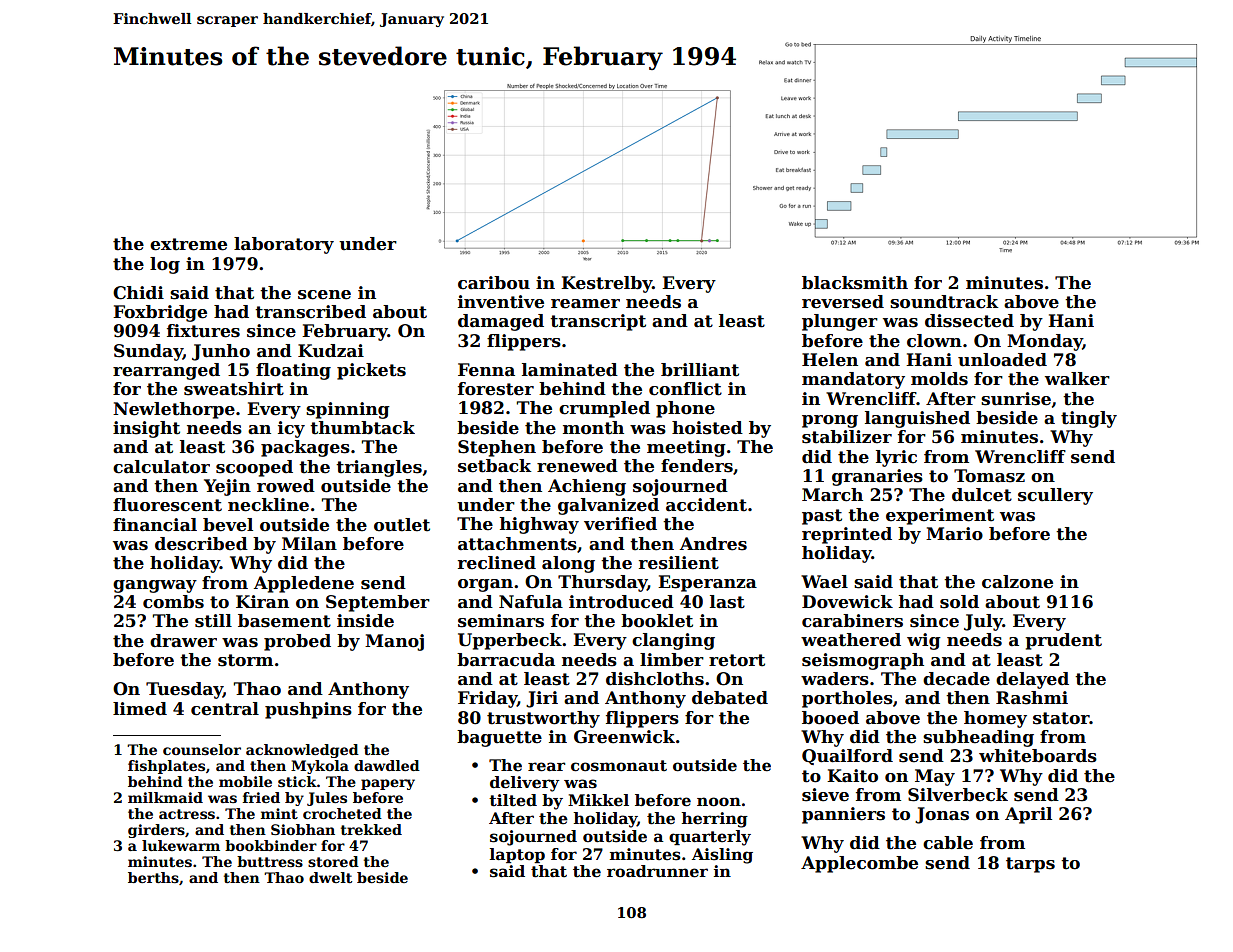 This screenshot has height=952, width=1233. What do you see at coordinates (284, 245) in the screenshot?
I see `laboratory` at bounding box center [284, 245].
